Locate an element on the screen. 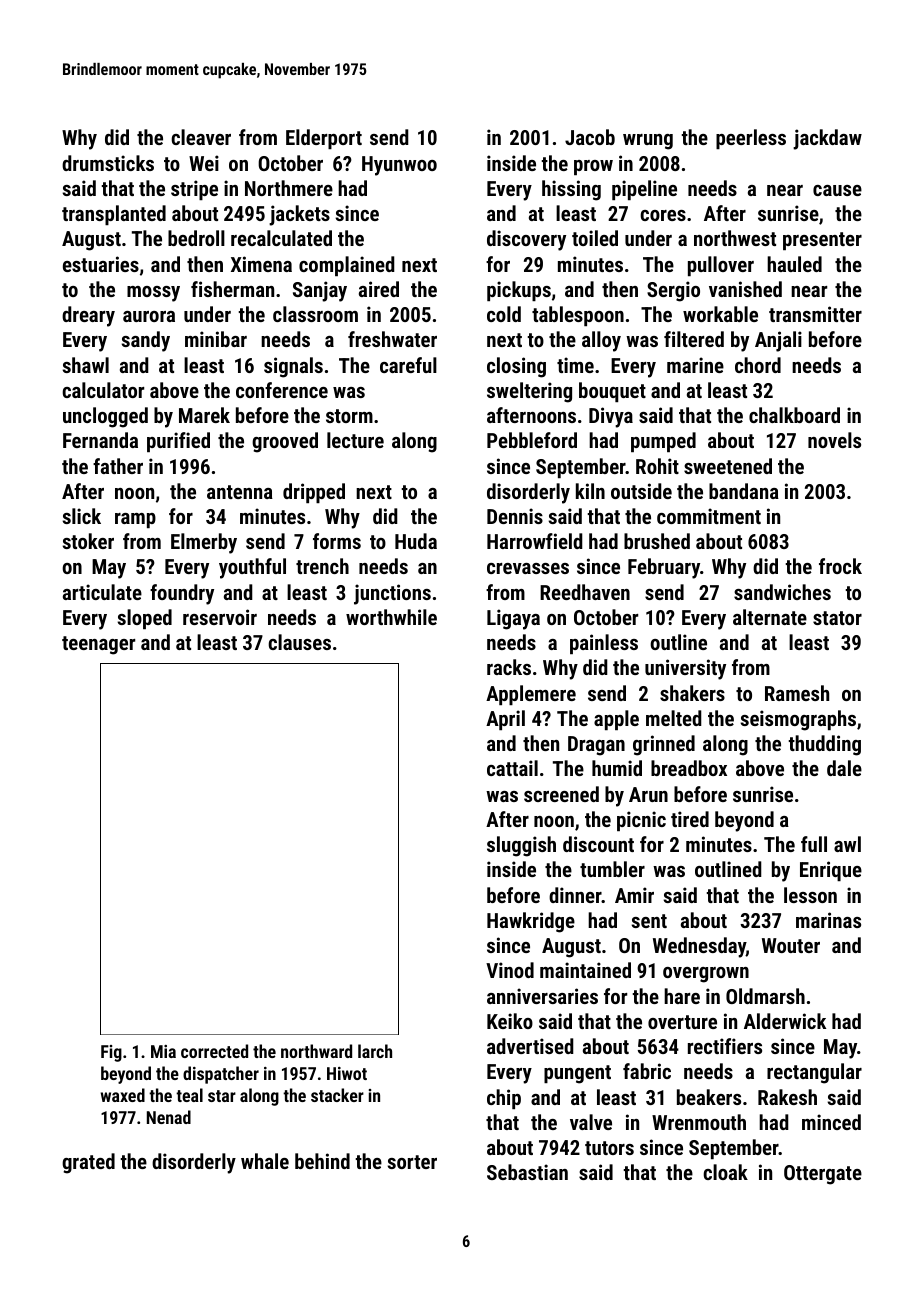 The height and width of the screenshot is (1314, 924). antenna is located at coordinates (240, 492).
